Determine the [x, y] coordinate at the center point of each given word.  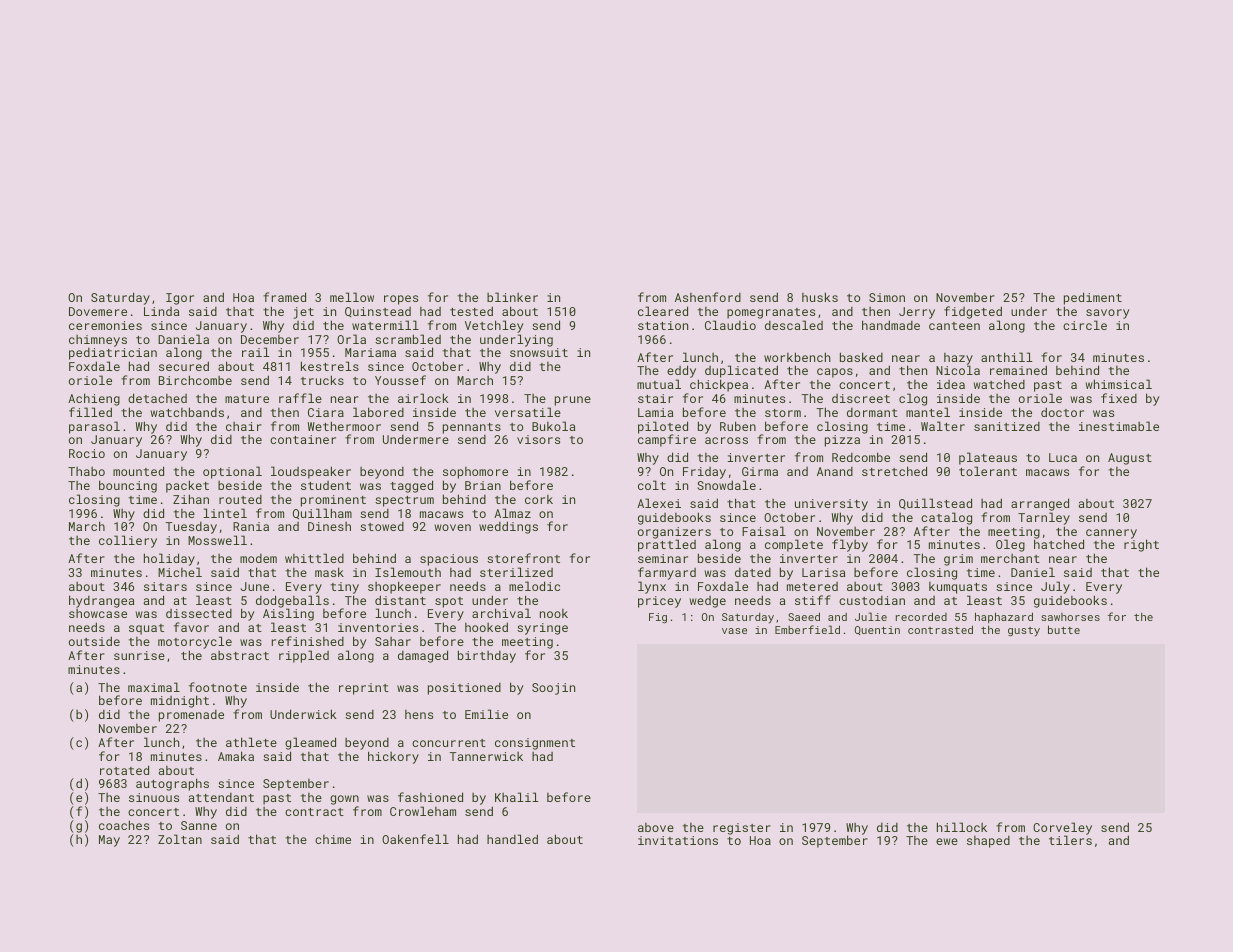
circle [1085, 325]
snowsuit [539, 352]
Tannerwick [486, 756]
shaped [988, 842]
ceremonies [105, 325]
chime [333, 839]
